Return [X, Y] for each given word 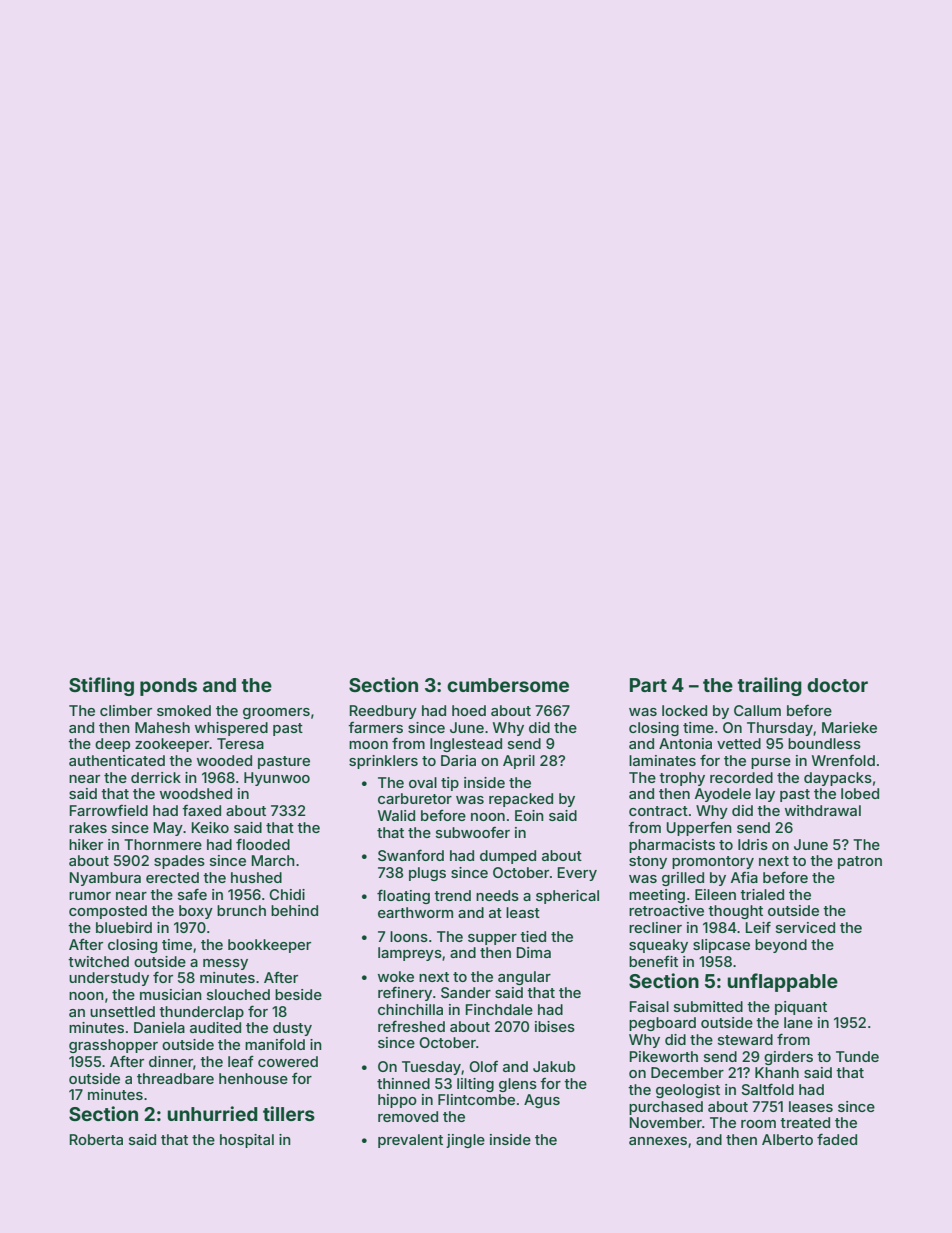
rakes [88, 827]
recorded [741, 777]
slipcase [721, 946]
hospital [247, 1141]
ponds [168, 687]
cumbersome [508, 685]
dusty [292, 1029]
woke [396, 976]
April [519, 762]
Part [648, 685]
